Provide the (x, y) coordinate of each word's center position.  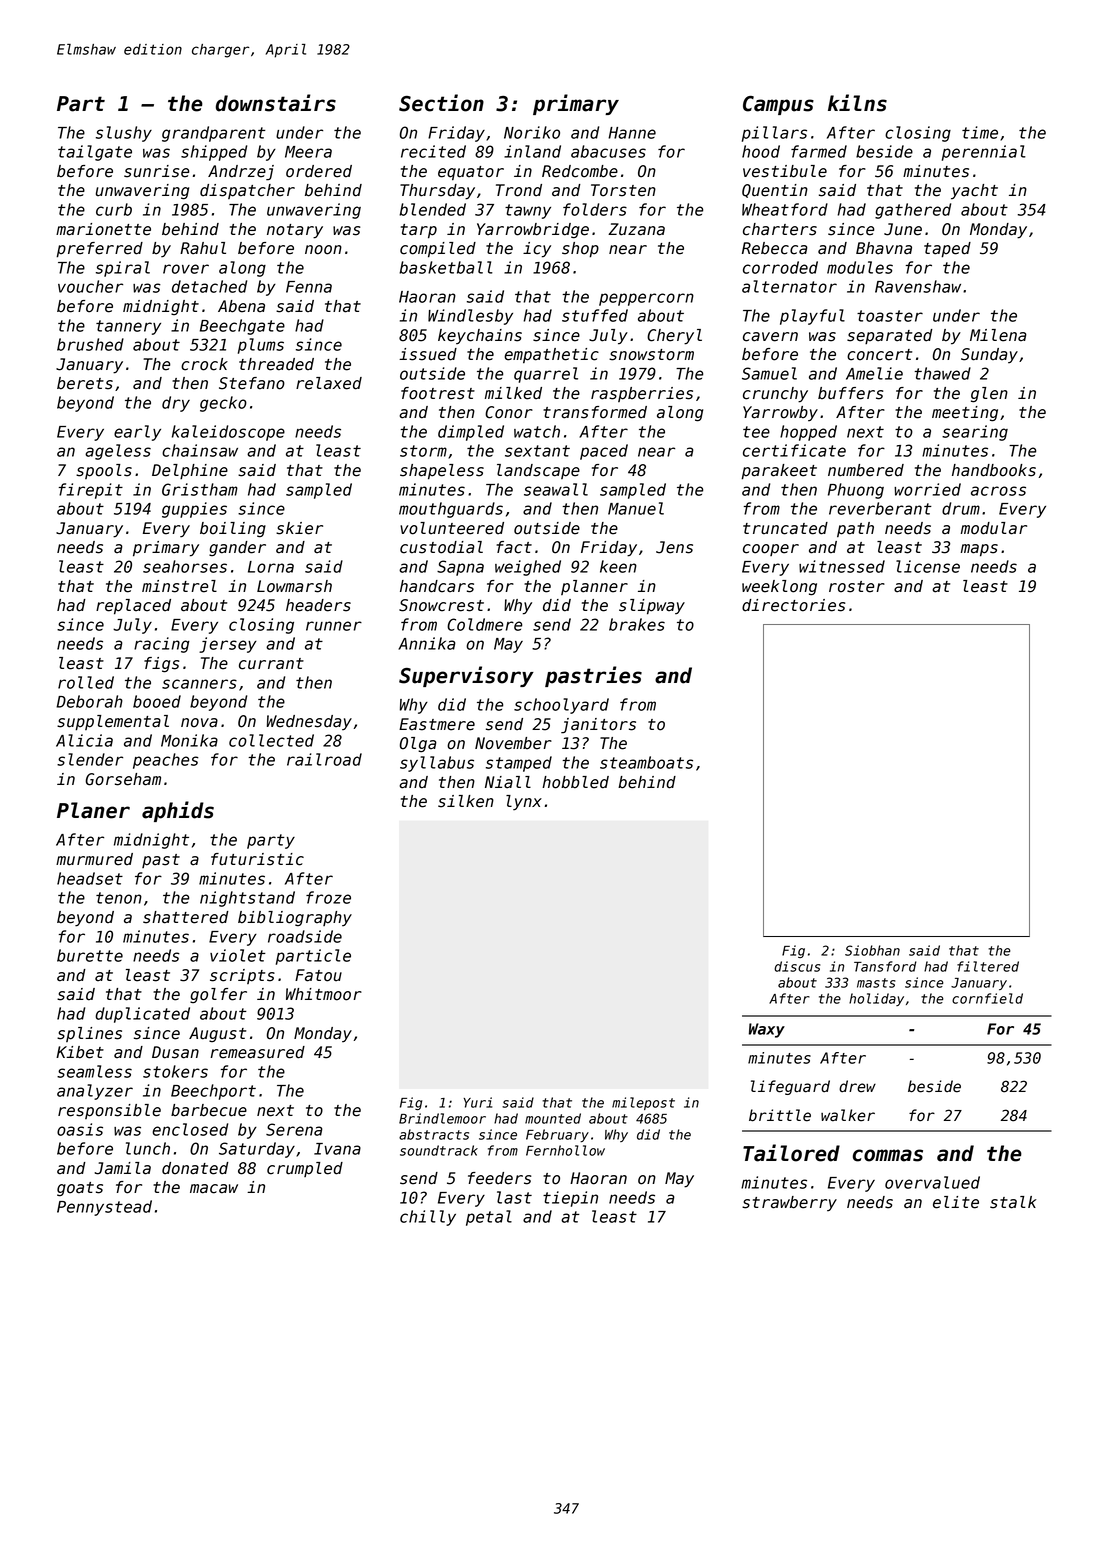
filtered (988, 966)
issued (428, 354)
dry (176, 404)
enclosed (190, 1129)
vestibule (785, 171)
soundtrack (439, 1150)
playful (812, 317)
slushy (124, 134)
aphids (178, 811)
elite (956, 1202)
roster (857, 587)
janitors (598, 726)
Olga (418, 745)
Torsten (623, 190)
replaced (133, 607)
